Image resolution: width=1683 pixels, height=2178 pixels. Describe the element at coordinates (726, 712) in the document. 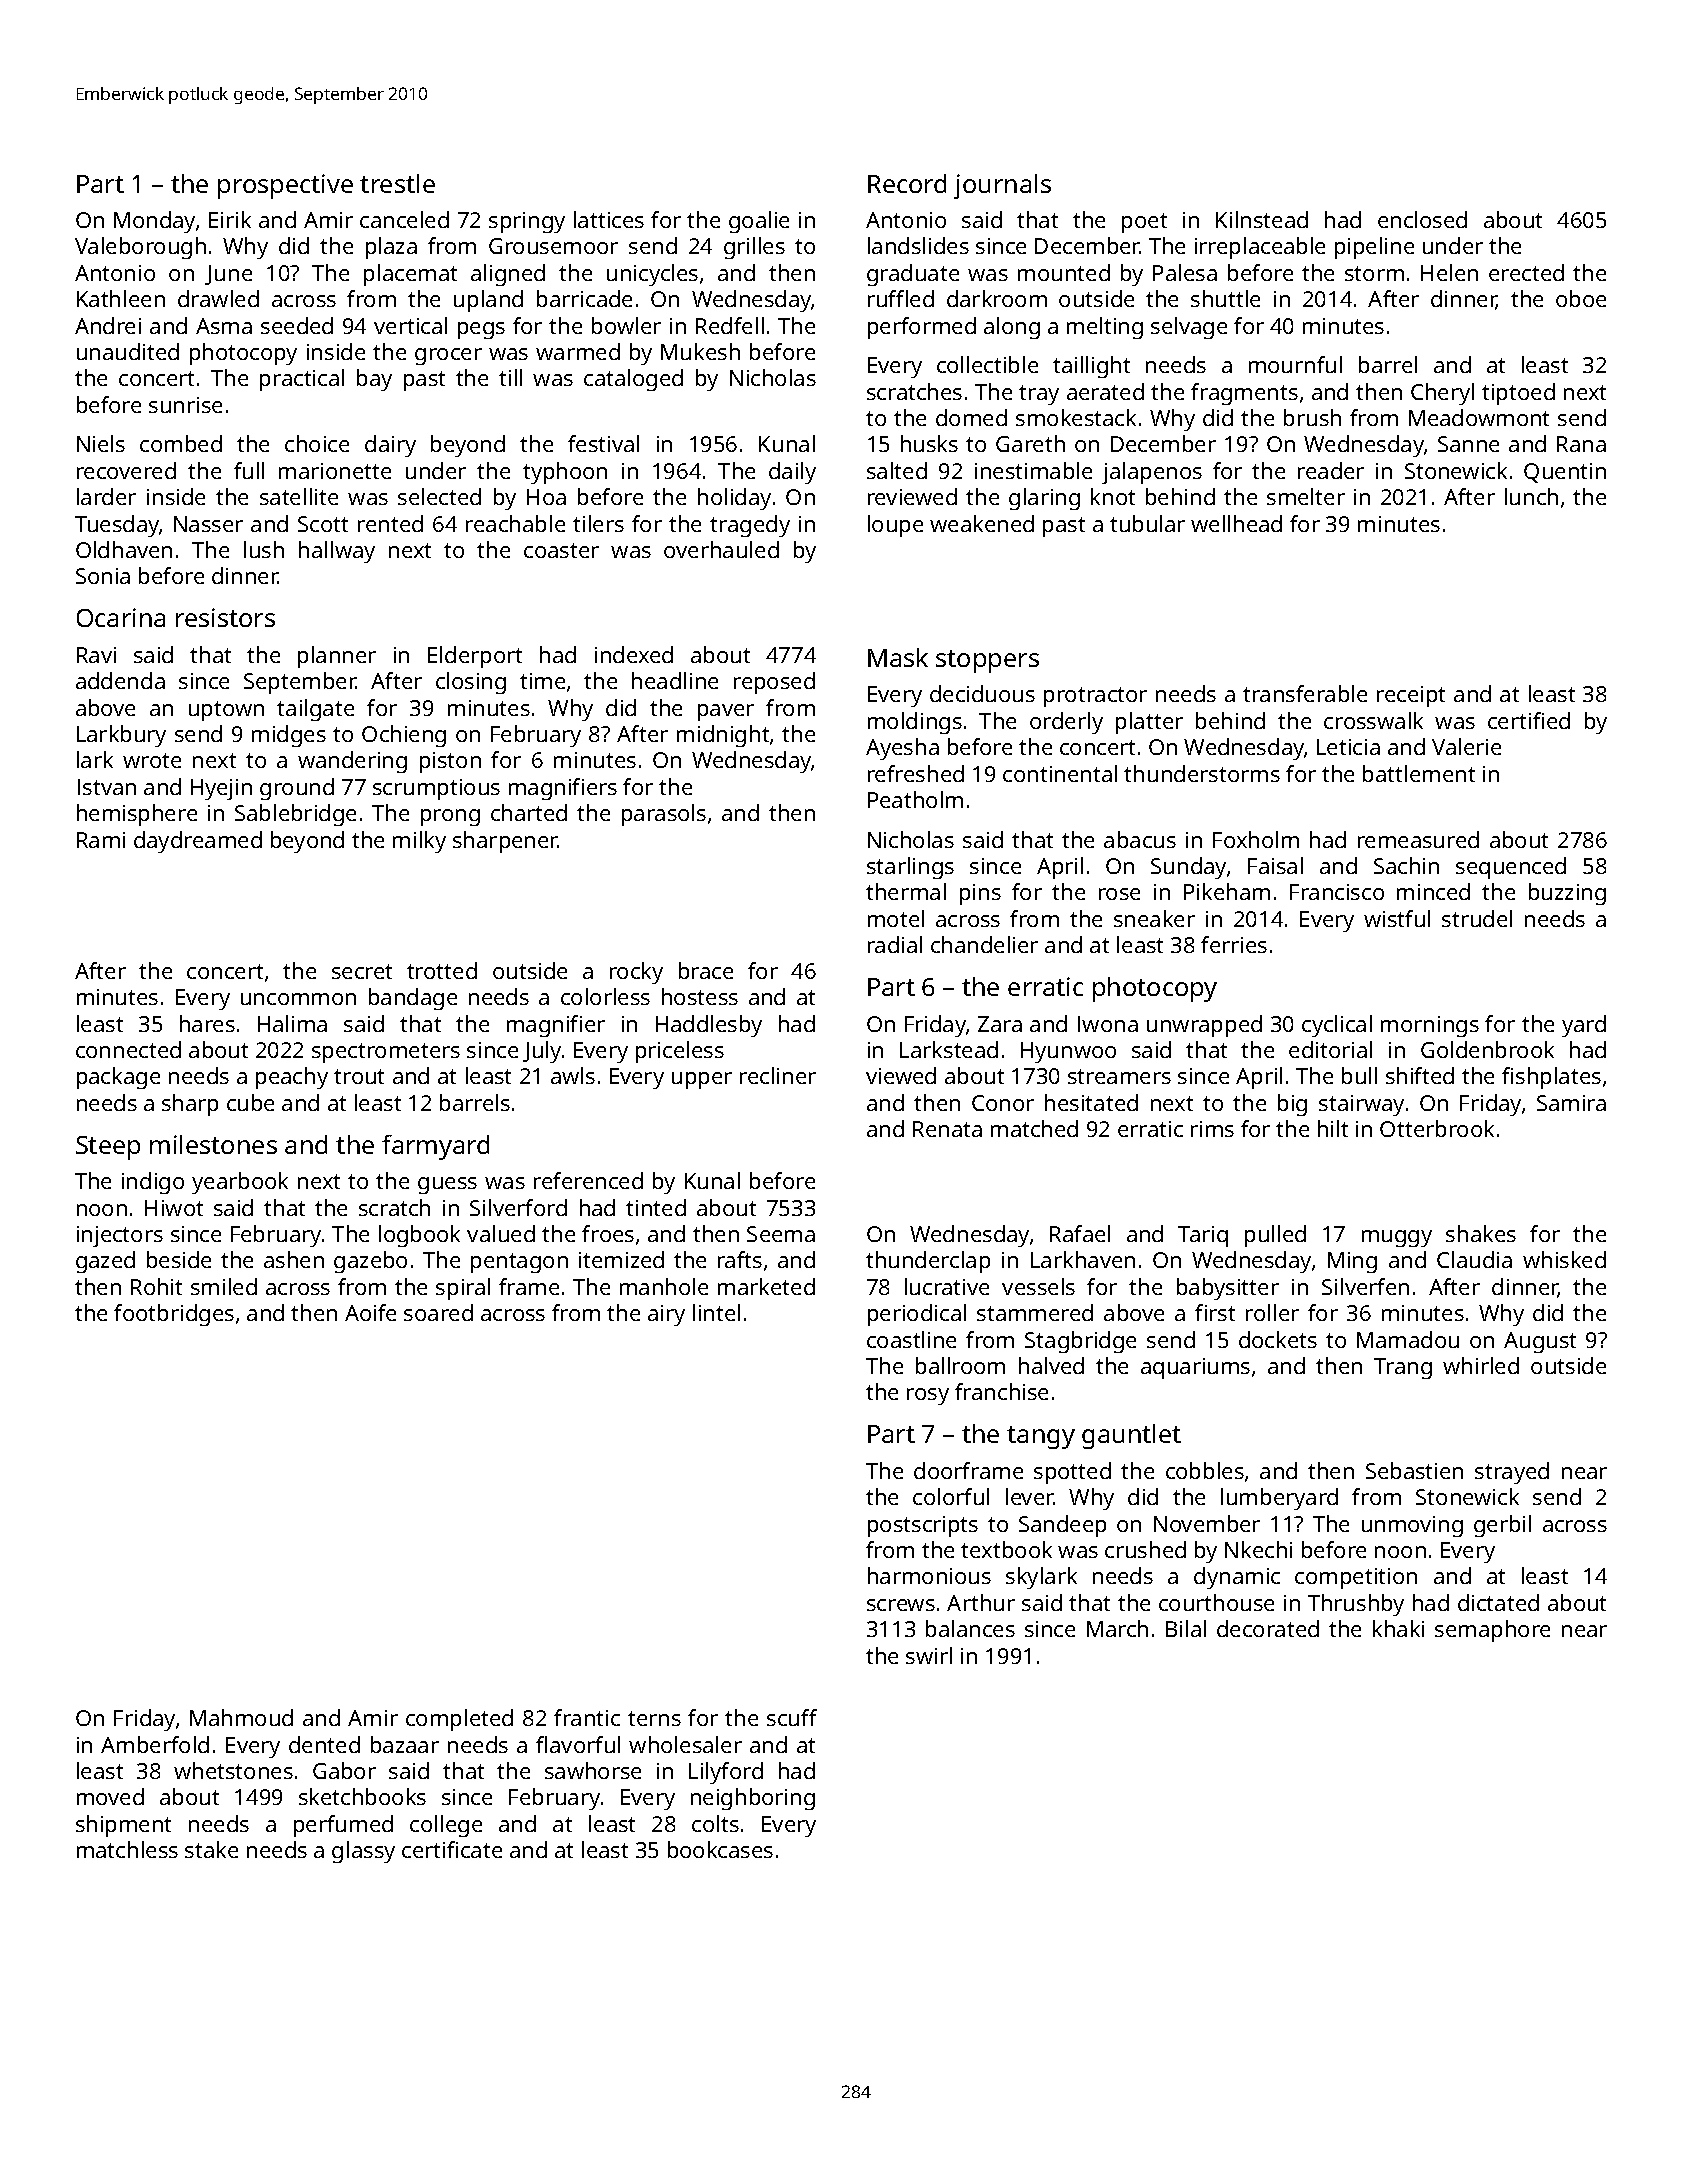

I see `paver` at that location.
